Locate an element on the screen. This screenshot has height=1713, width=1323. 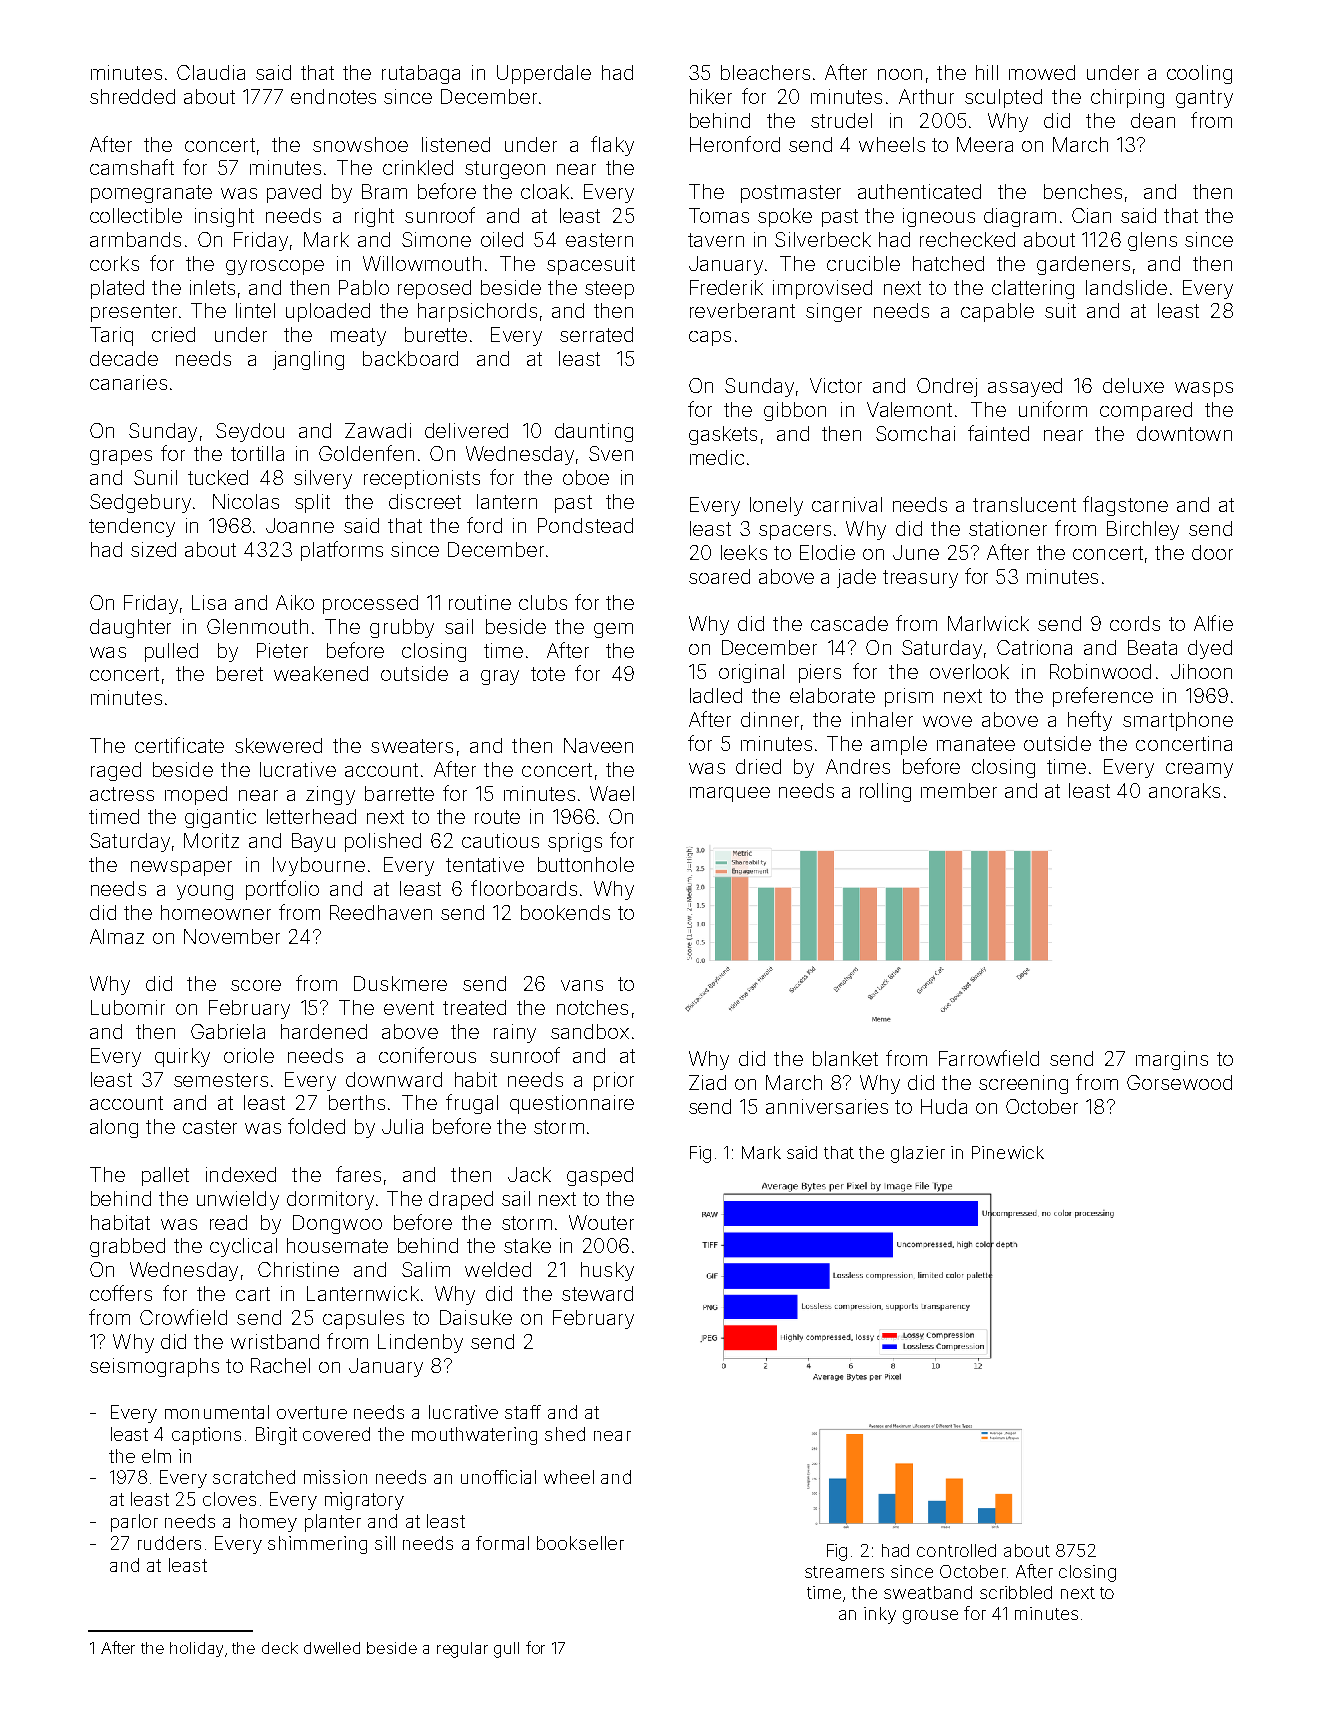
mowed is located at coordinates (1042, 72).
